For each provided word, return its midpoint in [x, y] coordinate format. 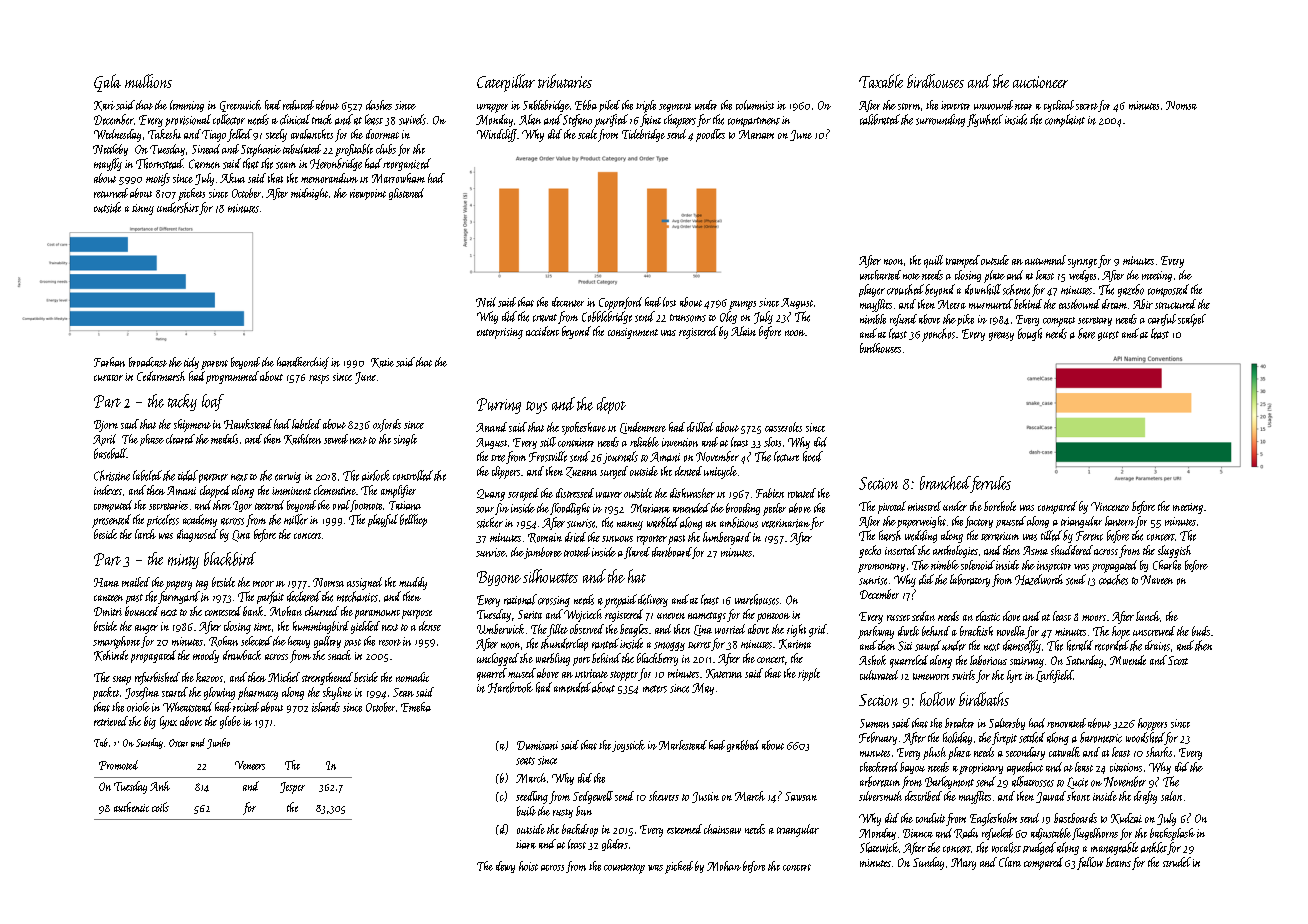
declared [304, 596]
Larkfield [1054, 676]
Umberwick [500, 629]
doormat [382, 134]
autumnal [1045, 260]
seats [525, 761]
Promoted [118, 765]
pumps [742, 305]
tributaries [565, 81]
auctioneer [1040, 82]
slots [772, 442]
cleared [180, 439]
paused [1011, 522]
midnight [309, 194]
